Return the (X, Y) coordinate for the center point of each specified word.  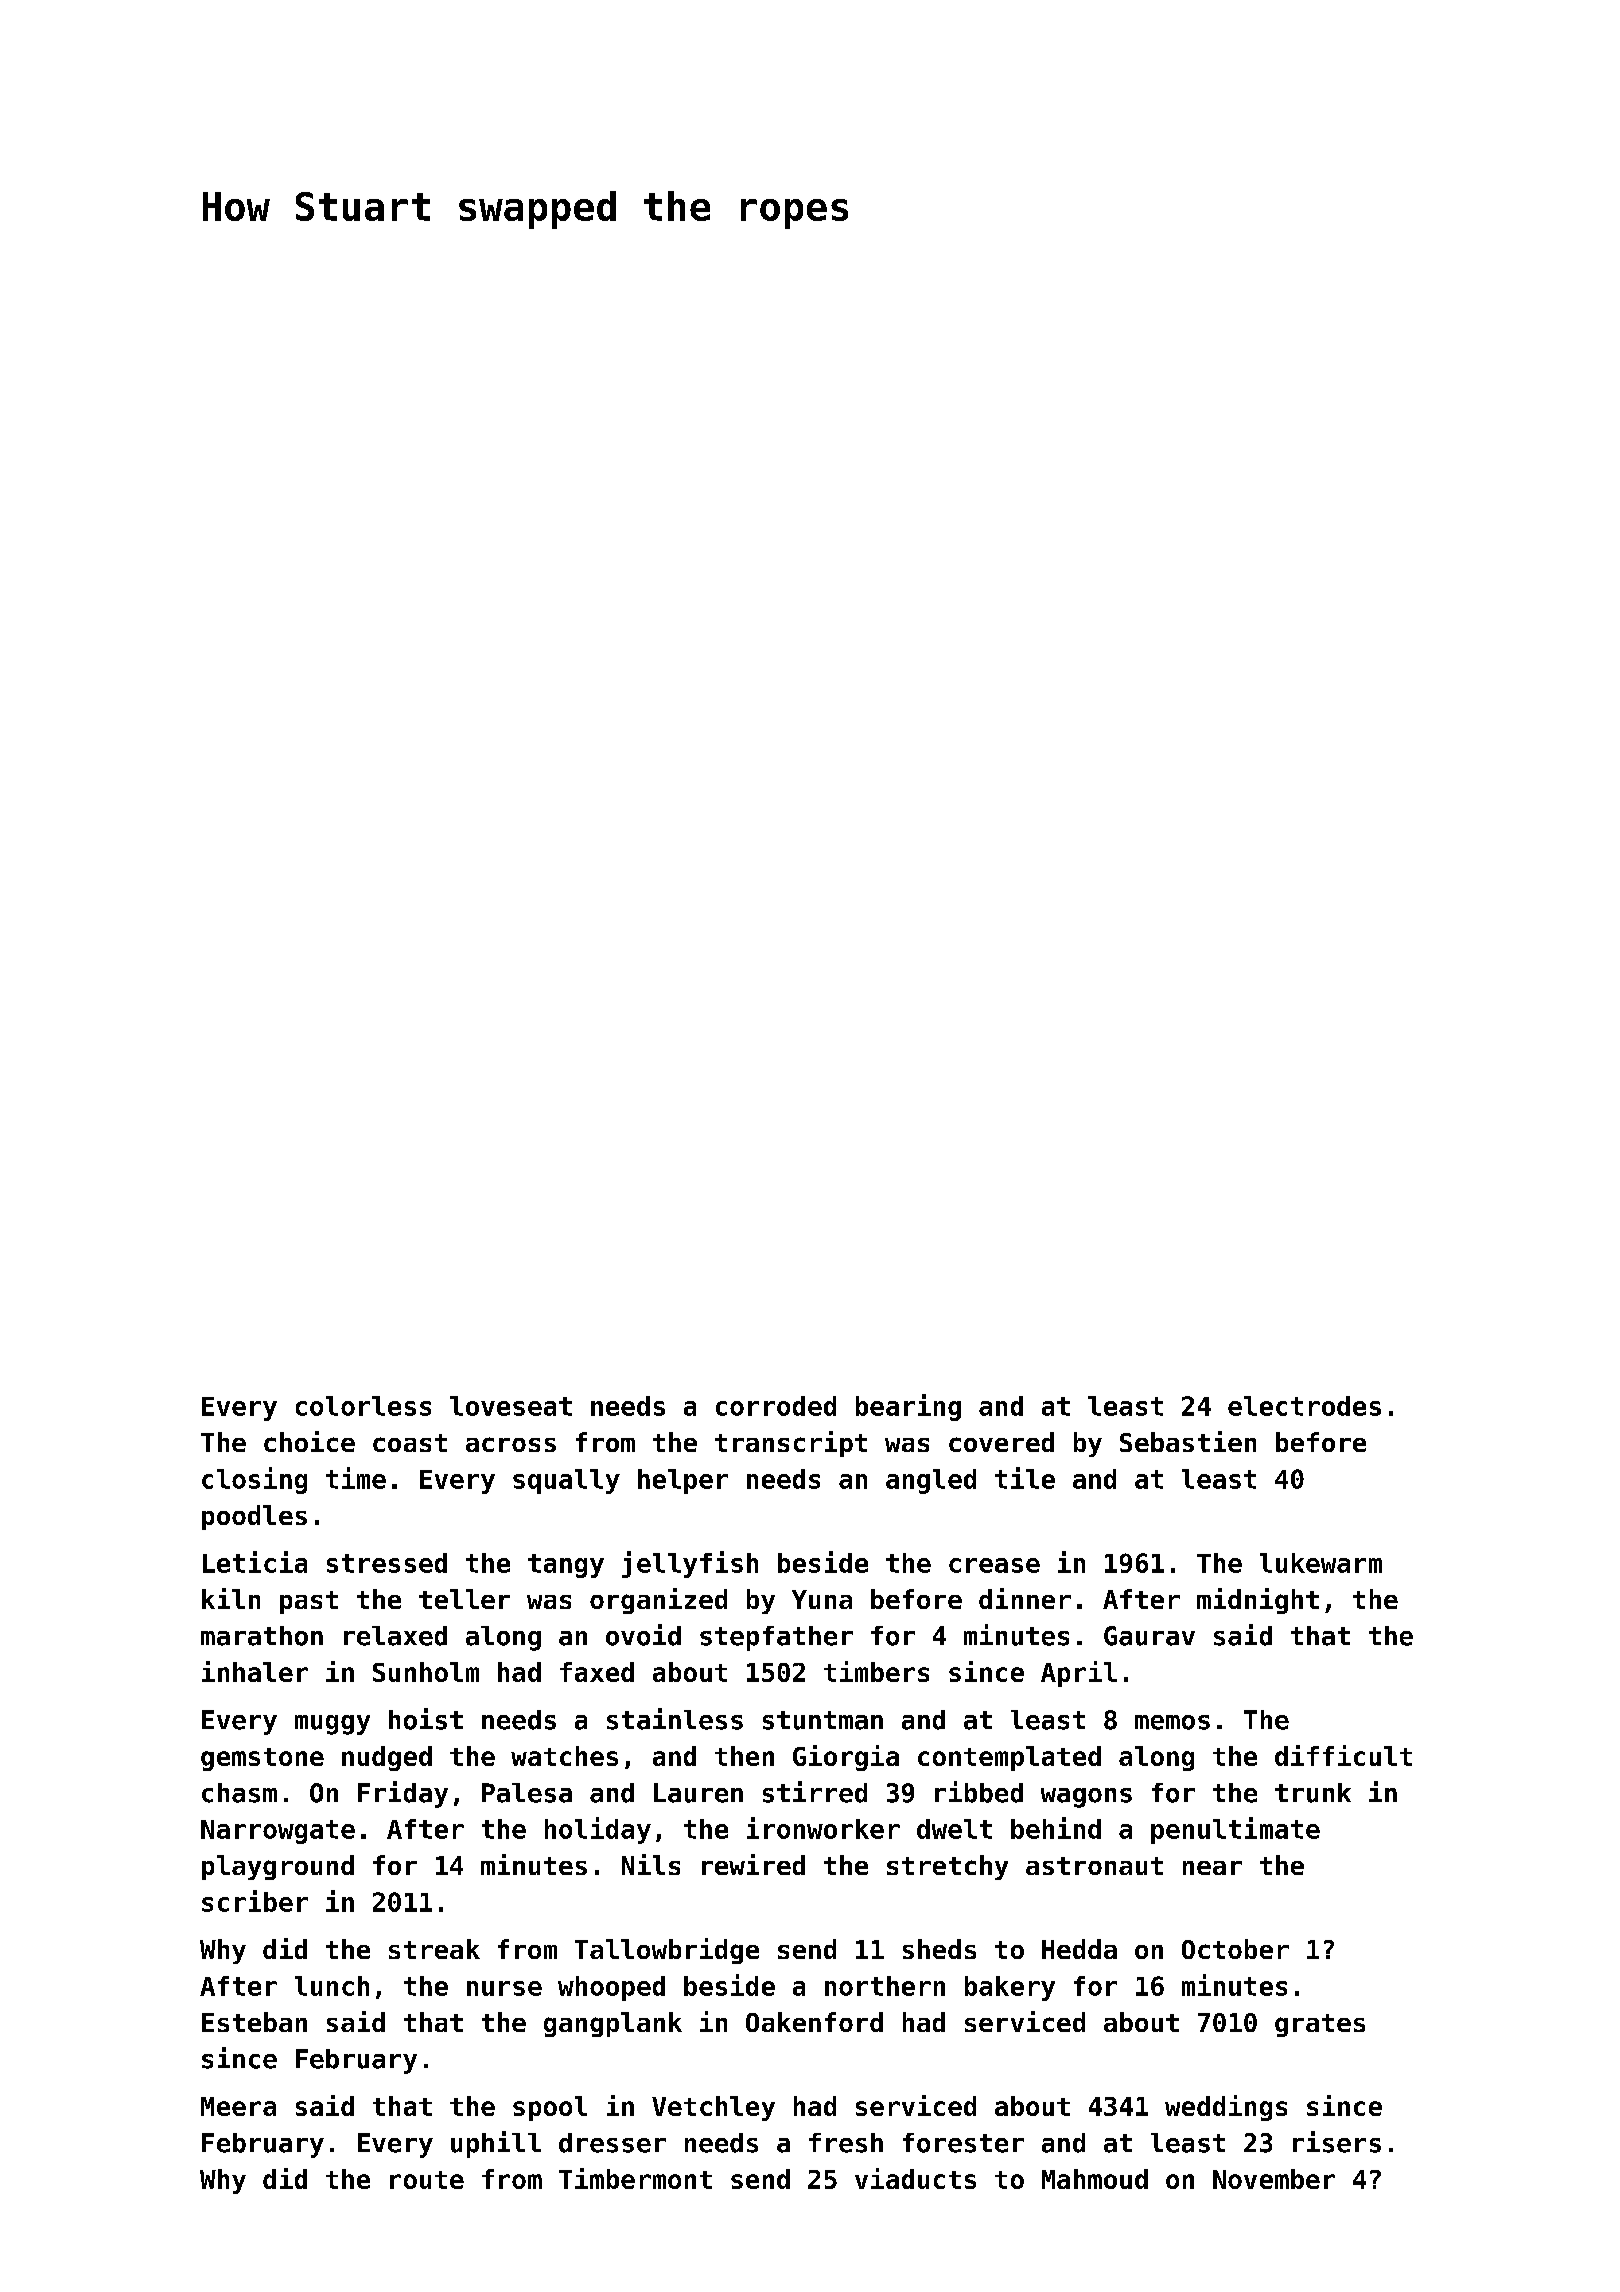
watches (564, 1756)
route (427, 2180)
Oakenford (814, 2022)
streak (434, 1949)
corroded (776, 1406)
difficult (1343, 1755)
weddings (1226, 2108)
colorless (363, 1406)
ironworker (823, 1828)
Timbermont (635, 2178)
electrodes (1304, 1406)
